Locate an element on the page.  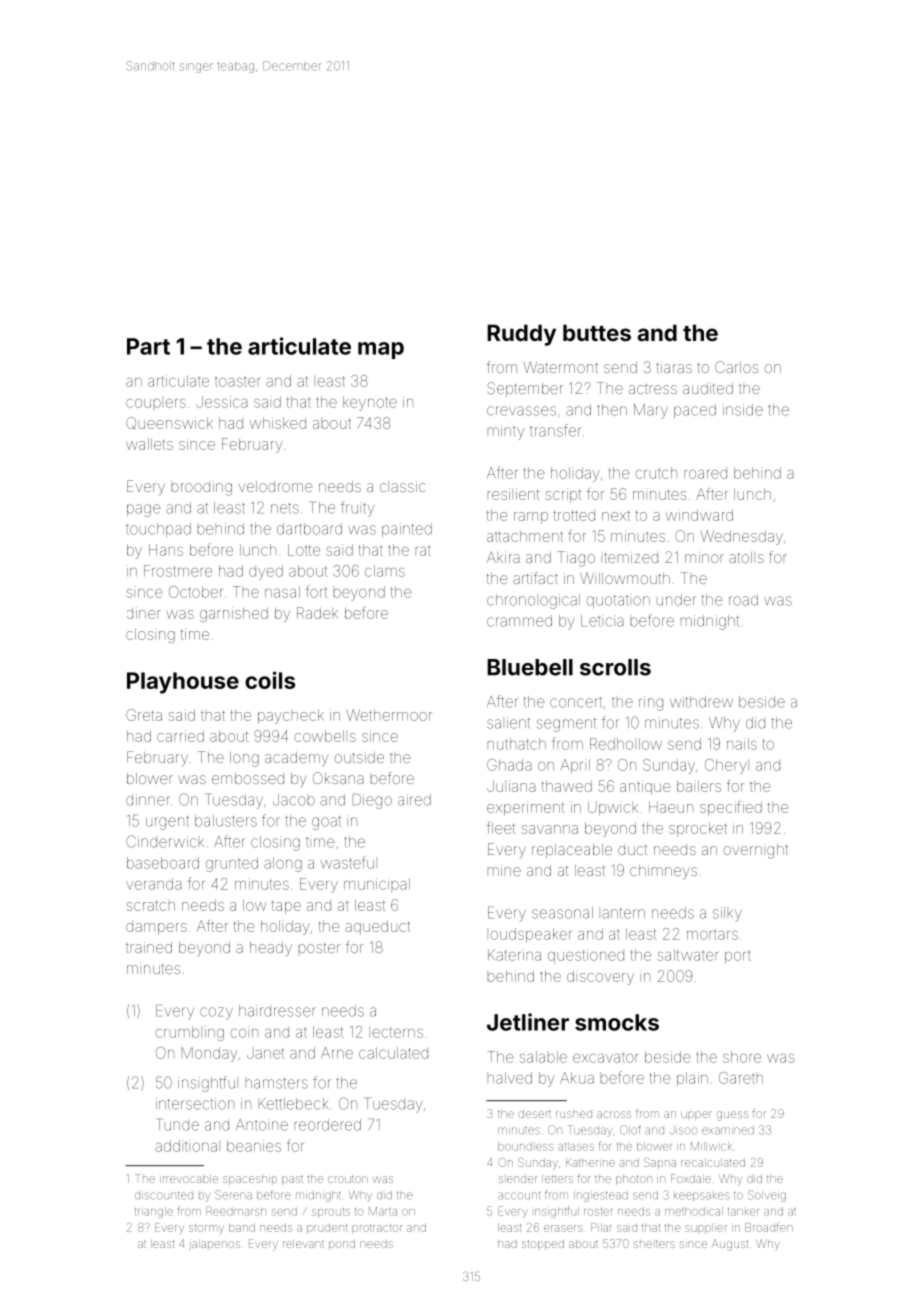
chronological is located at coordinates (533, 601).
